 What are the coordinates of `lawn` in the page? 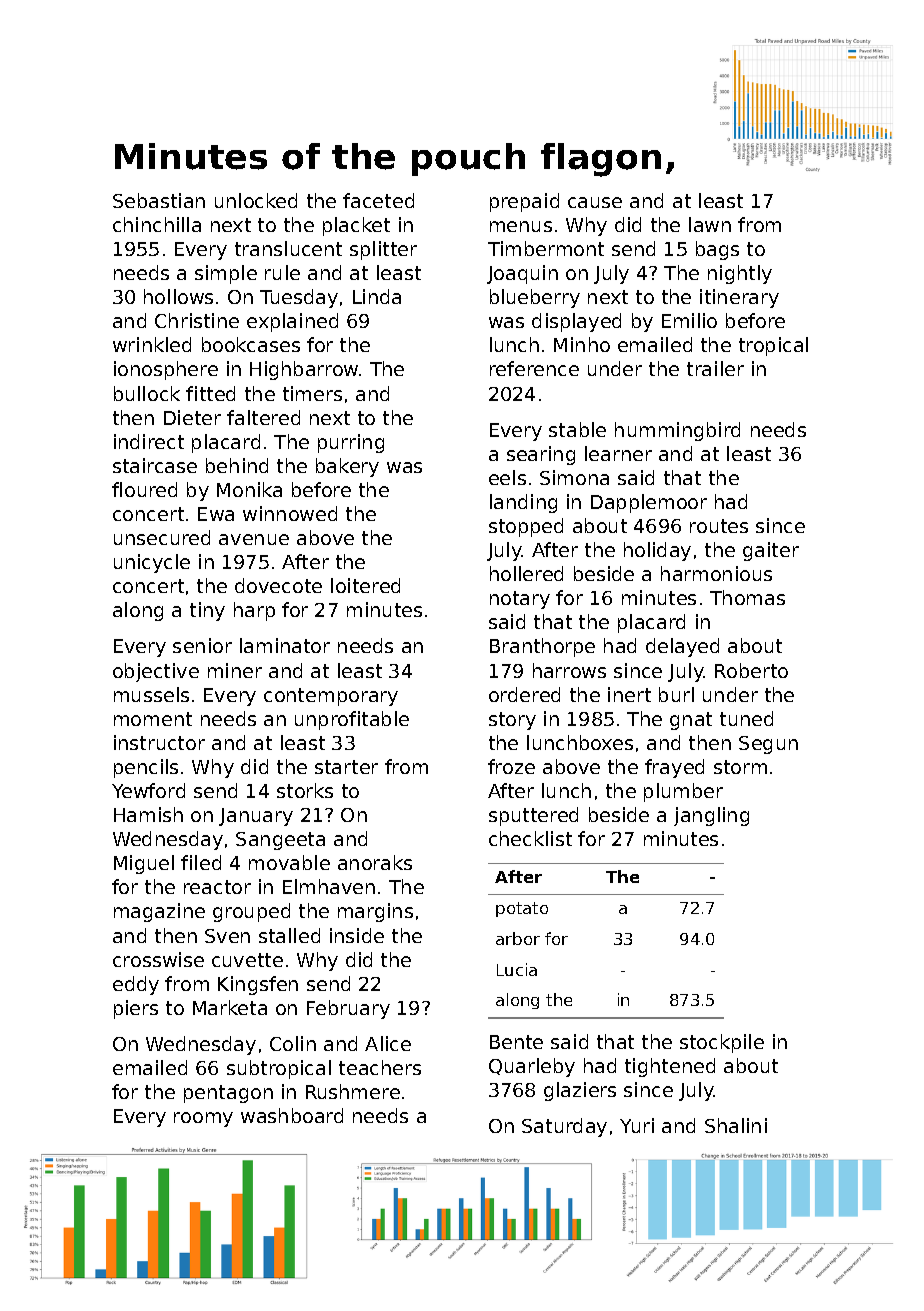 It's located at (710, 224).
